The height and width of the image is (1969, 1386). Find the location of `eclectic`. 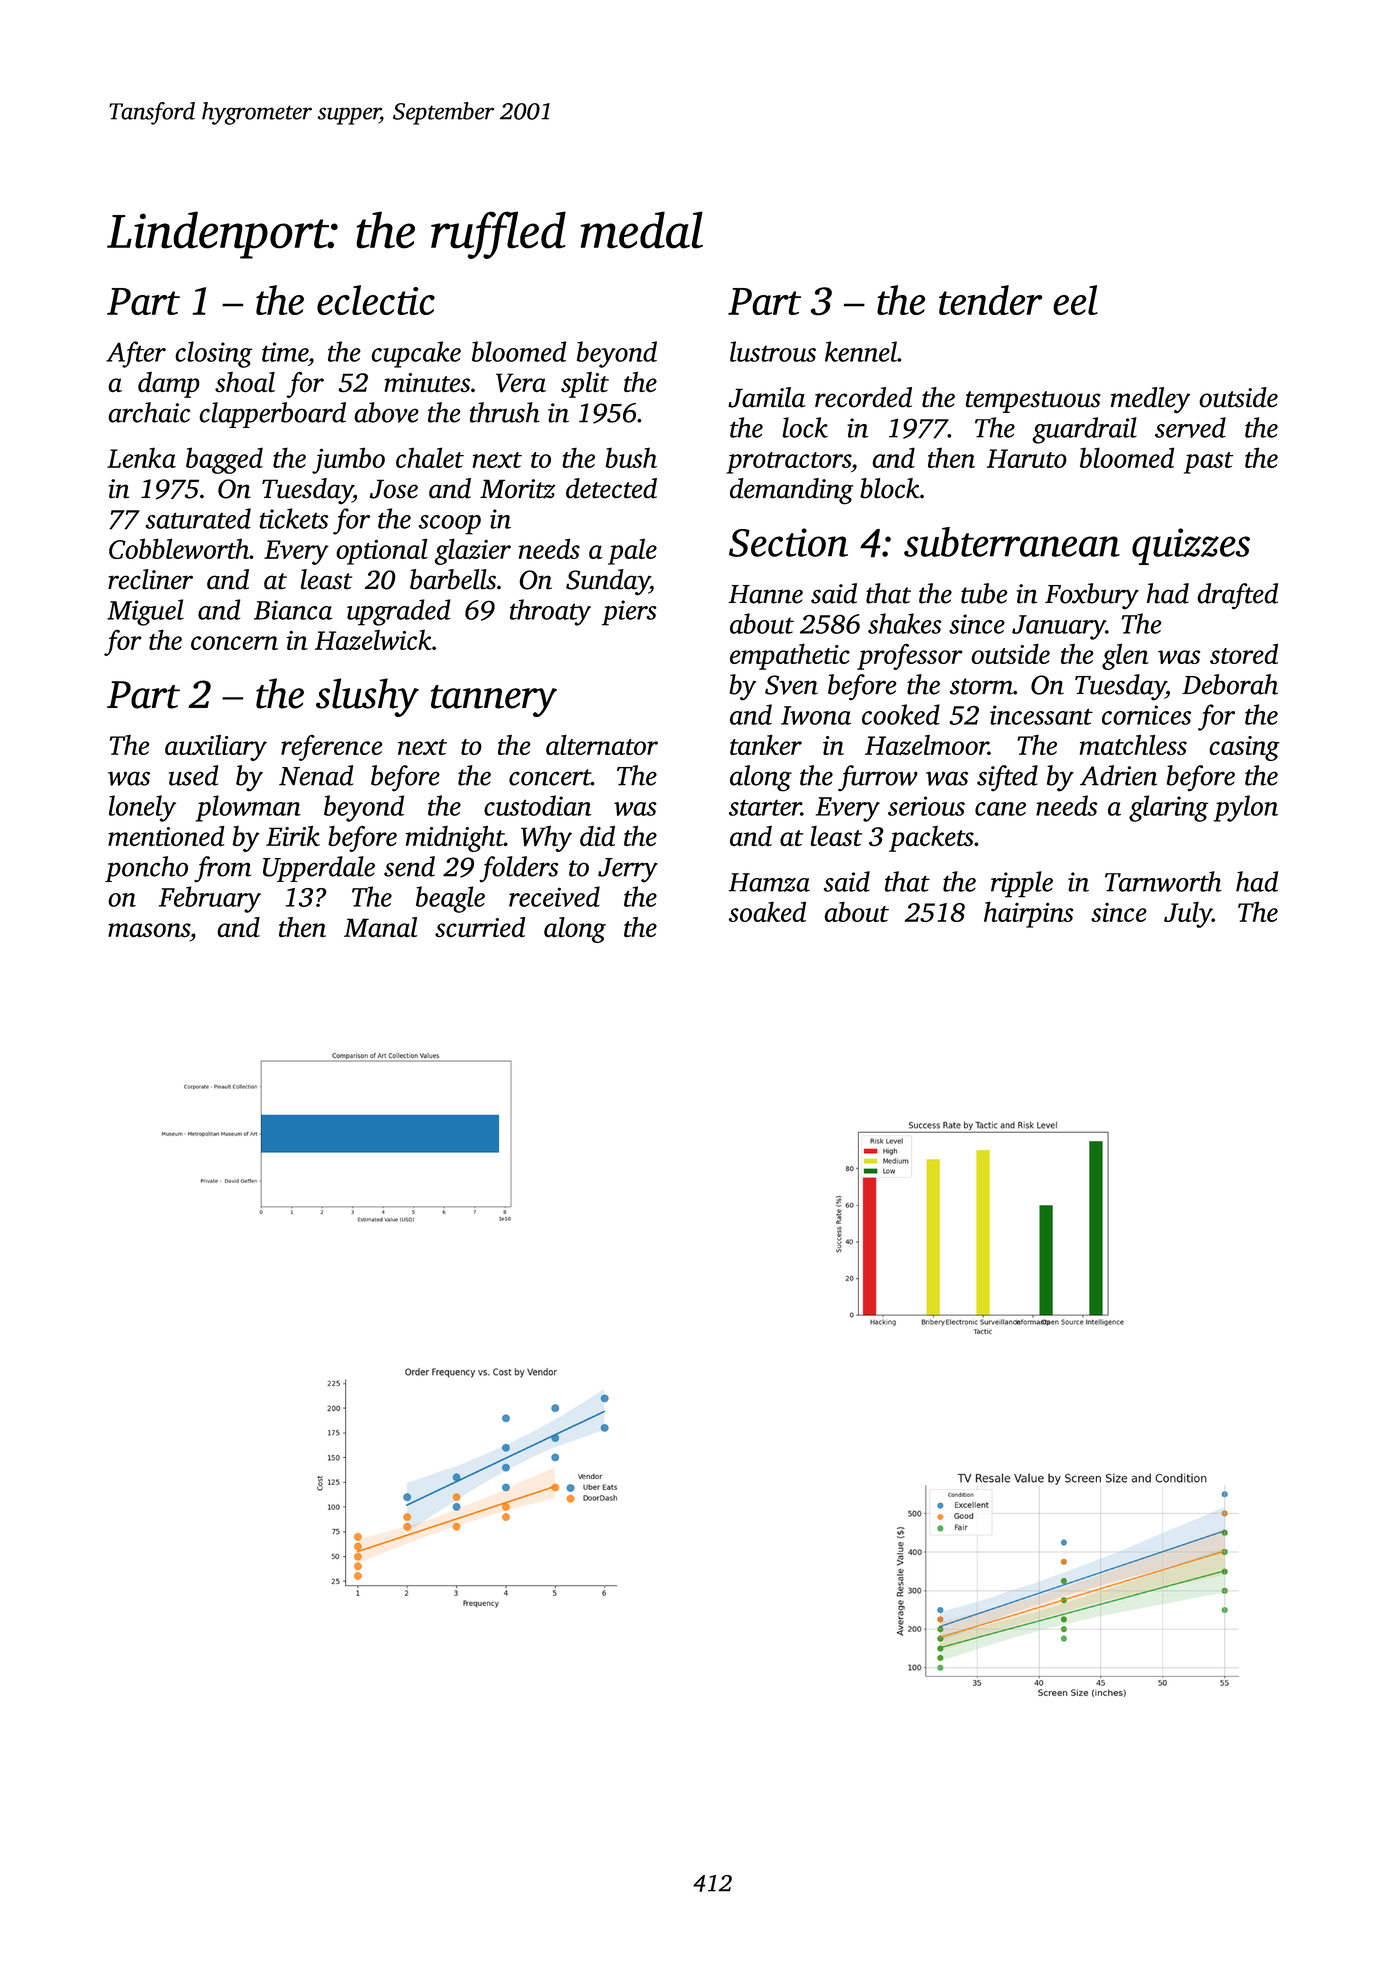

eclectic is located at coordinates (376, 300).
